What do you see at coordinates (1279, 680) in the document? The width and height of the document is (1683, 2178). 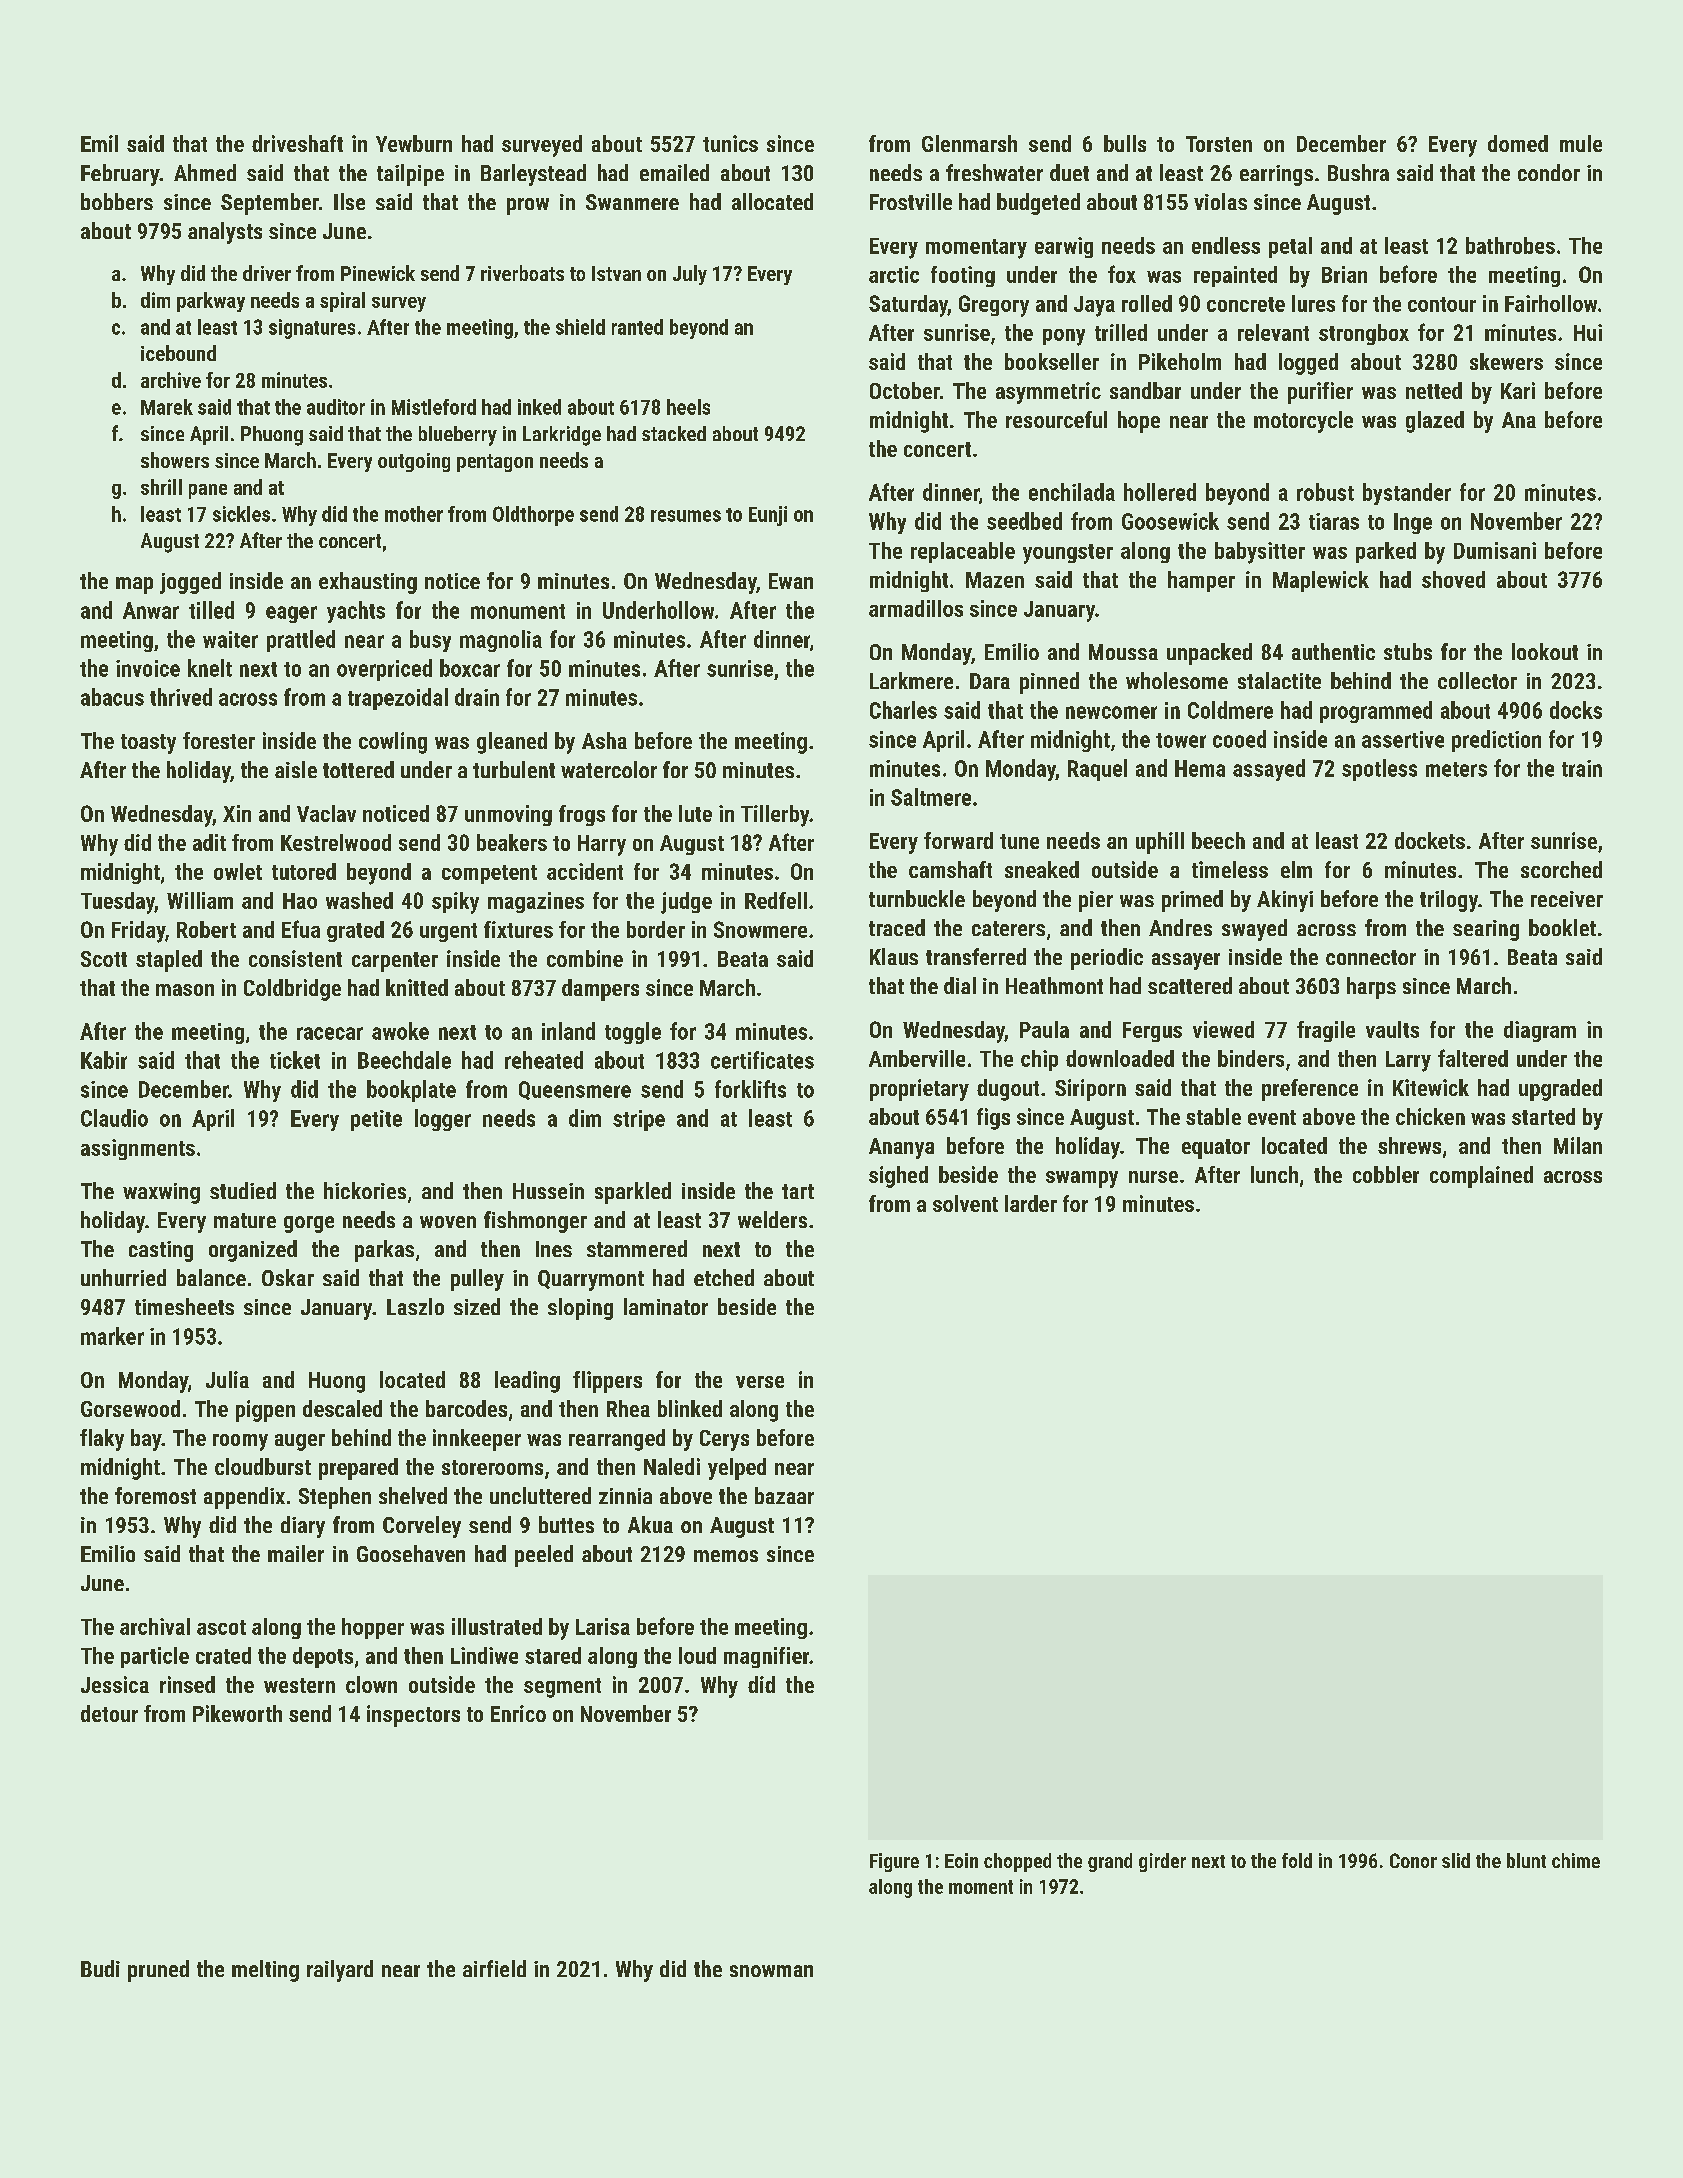 I see `stalactite` at bounding box center [1279, 680].
